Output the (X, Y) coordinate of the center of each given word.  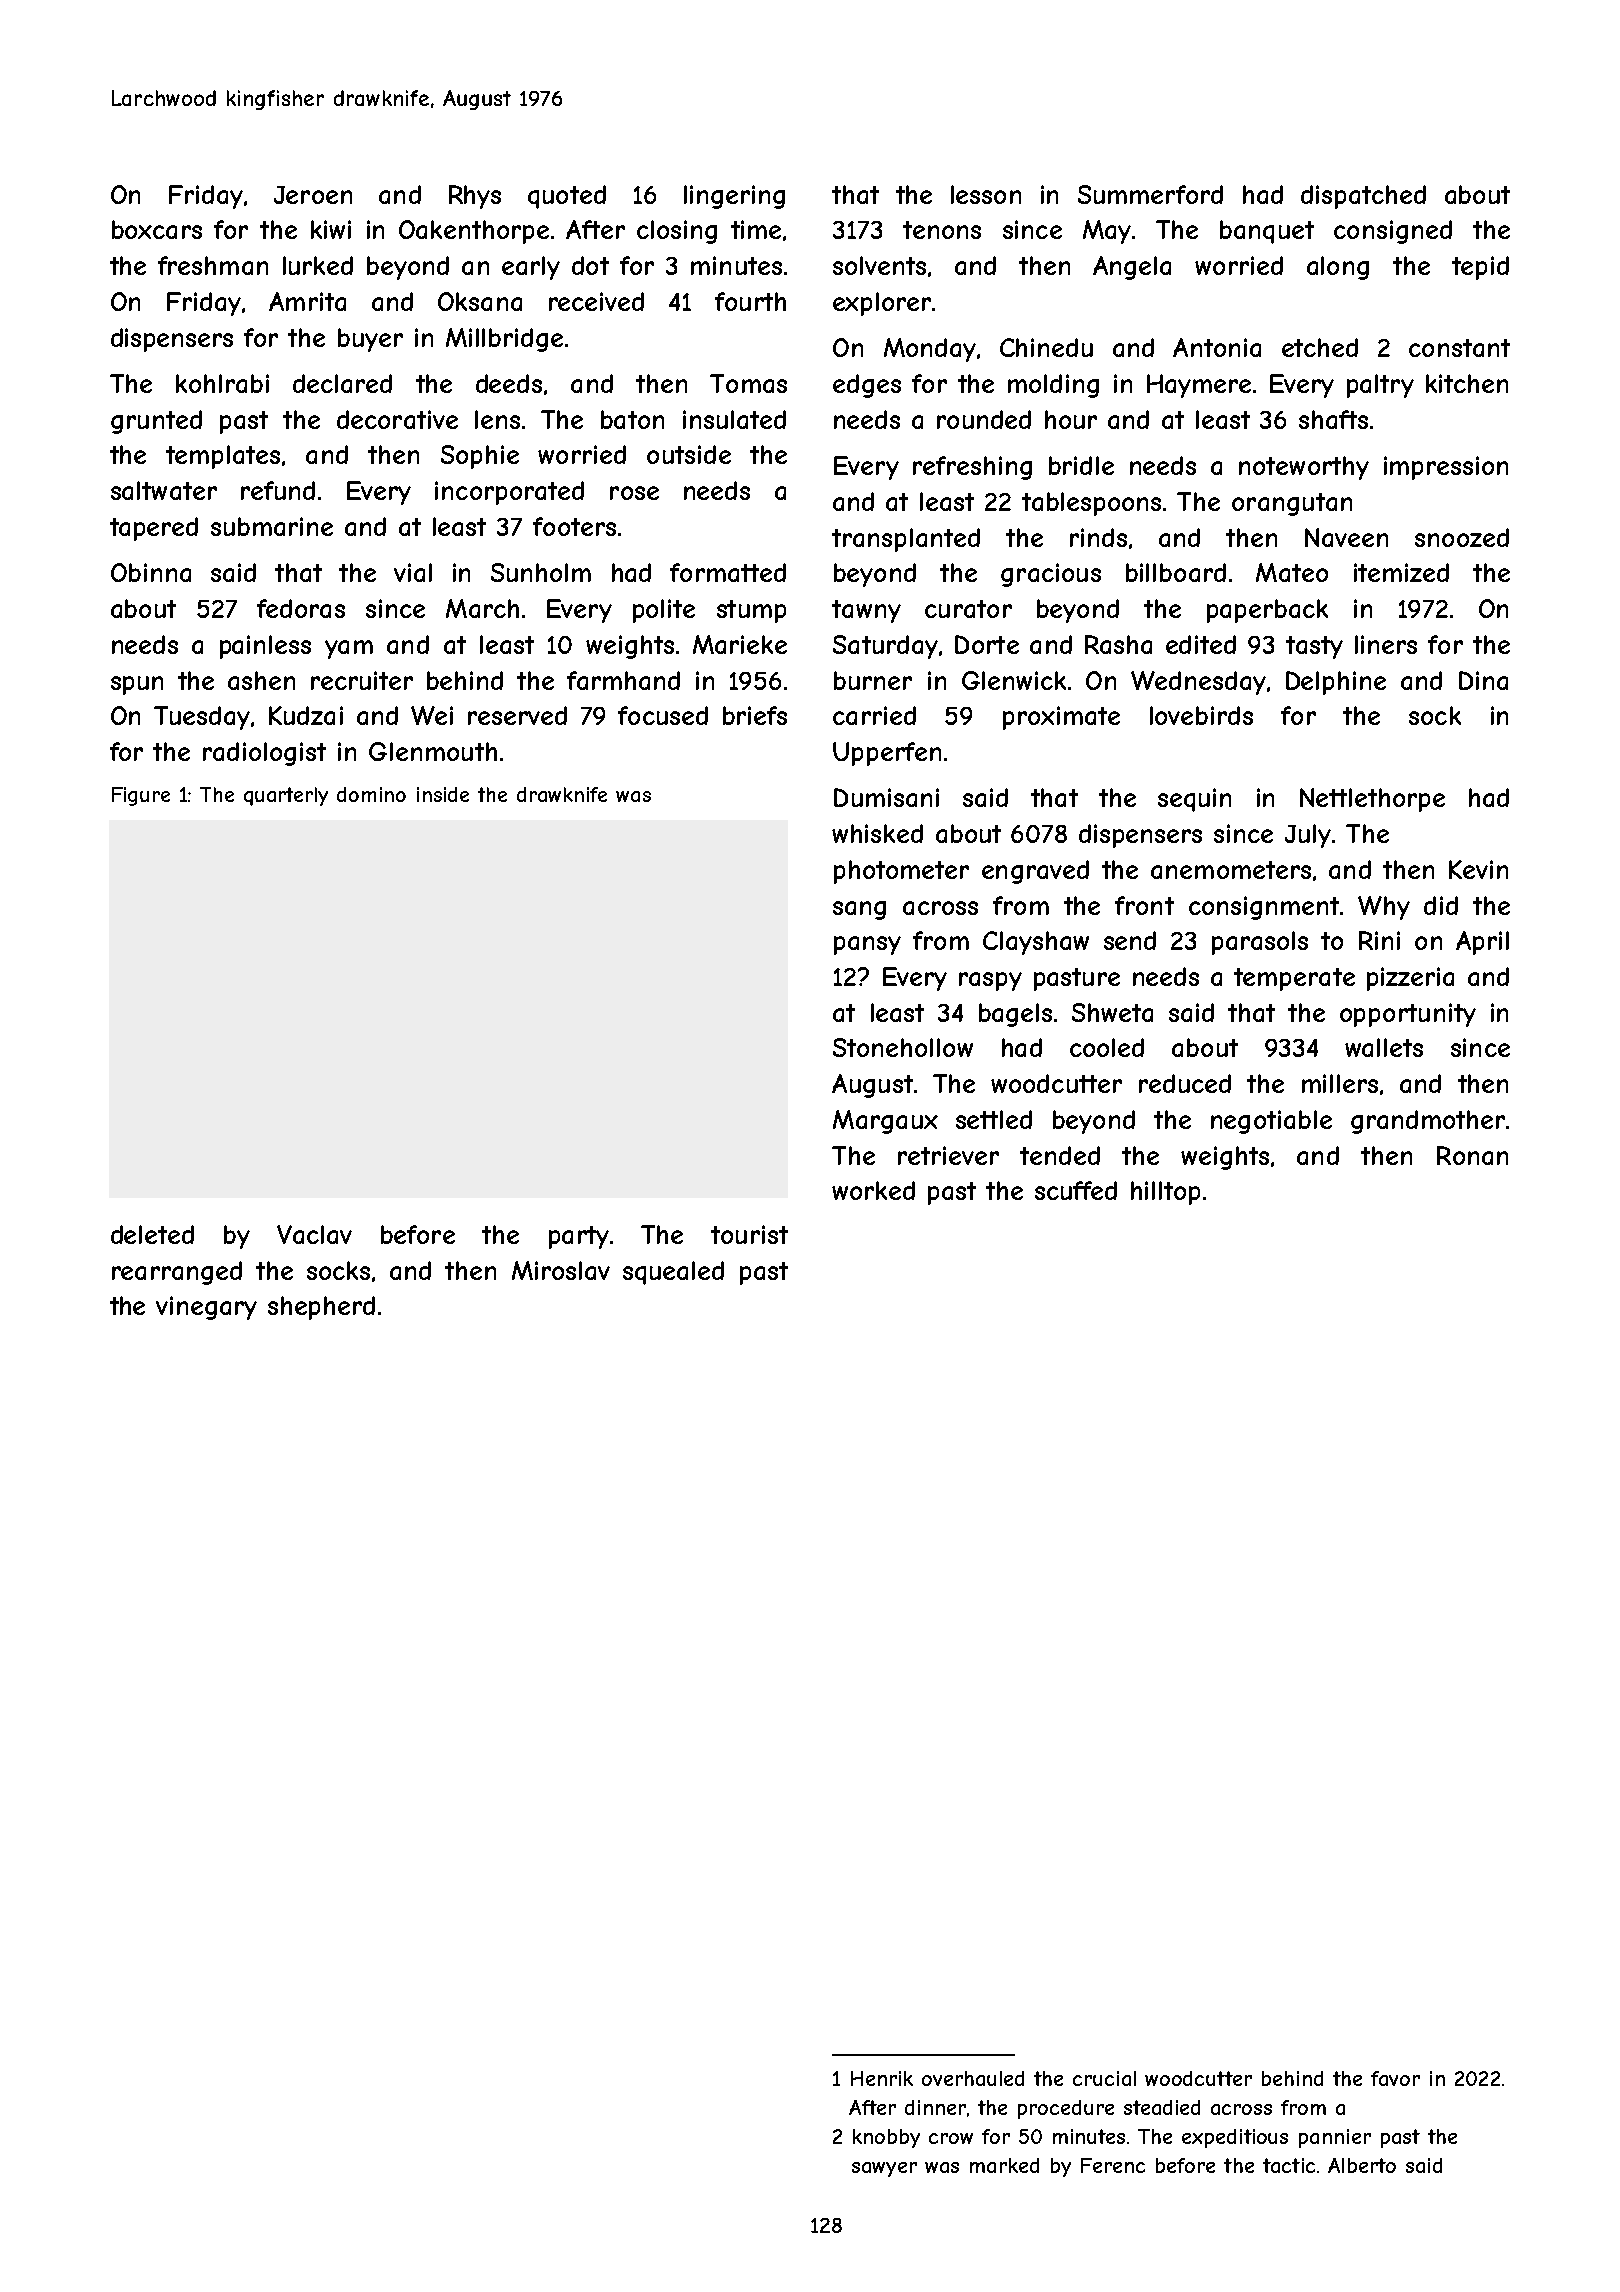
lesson (986, 194)
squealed (673, 1273)
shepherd (321, 1308)
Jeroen (313, 195)
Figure (141, 796)
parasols (1260, 943)
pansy (867, 945)
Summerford (1150, 194)
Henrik (882, 2078)
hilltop (1165, 1193)
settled (994, 1119)
